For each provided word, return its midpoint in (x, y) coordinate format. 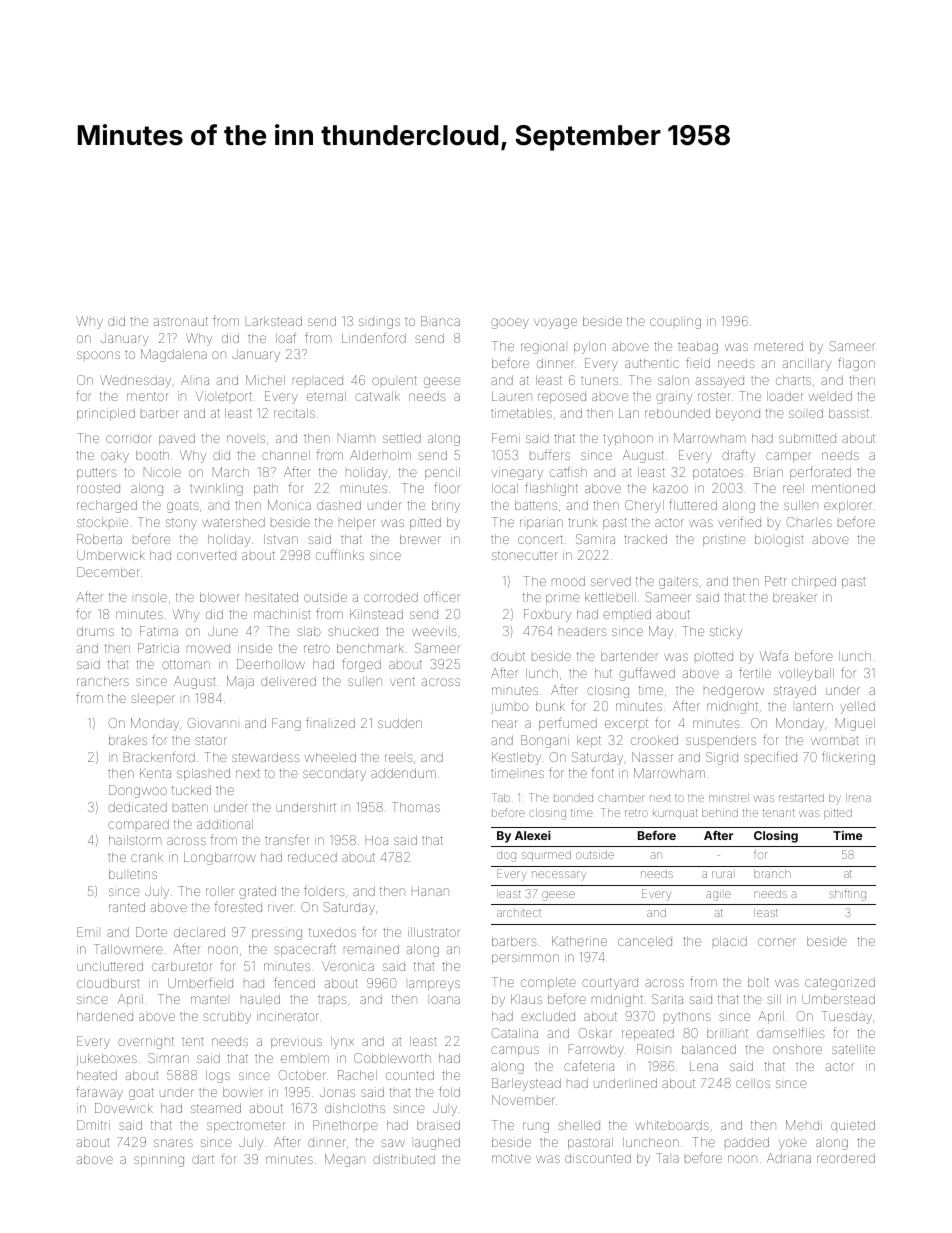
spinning (159, 1160)
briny (446, 506)
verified (739, 521)
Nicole (162, 472)
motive (511, 1158)
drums (95, 631)
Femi (506, 438)
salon (673, 380)
